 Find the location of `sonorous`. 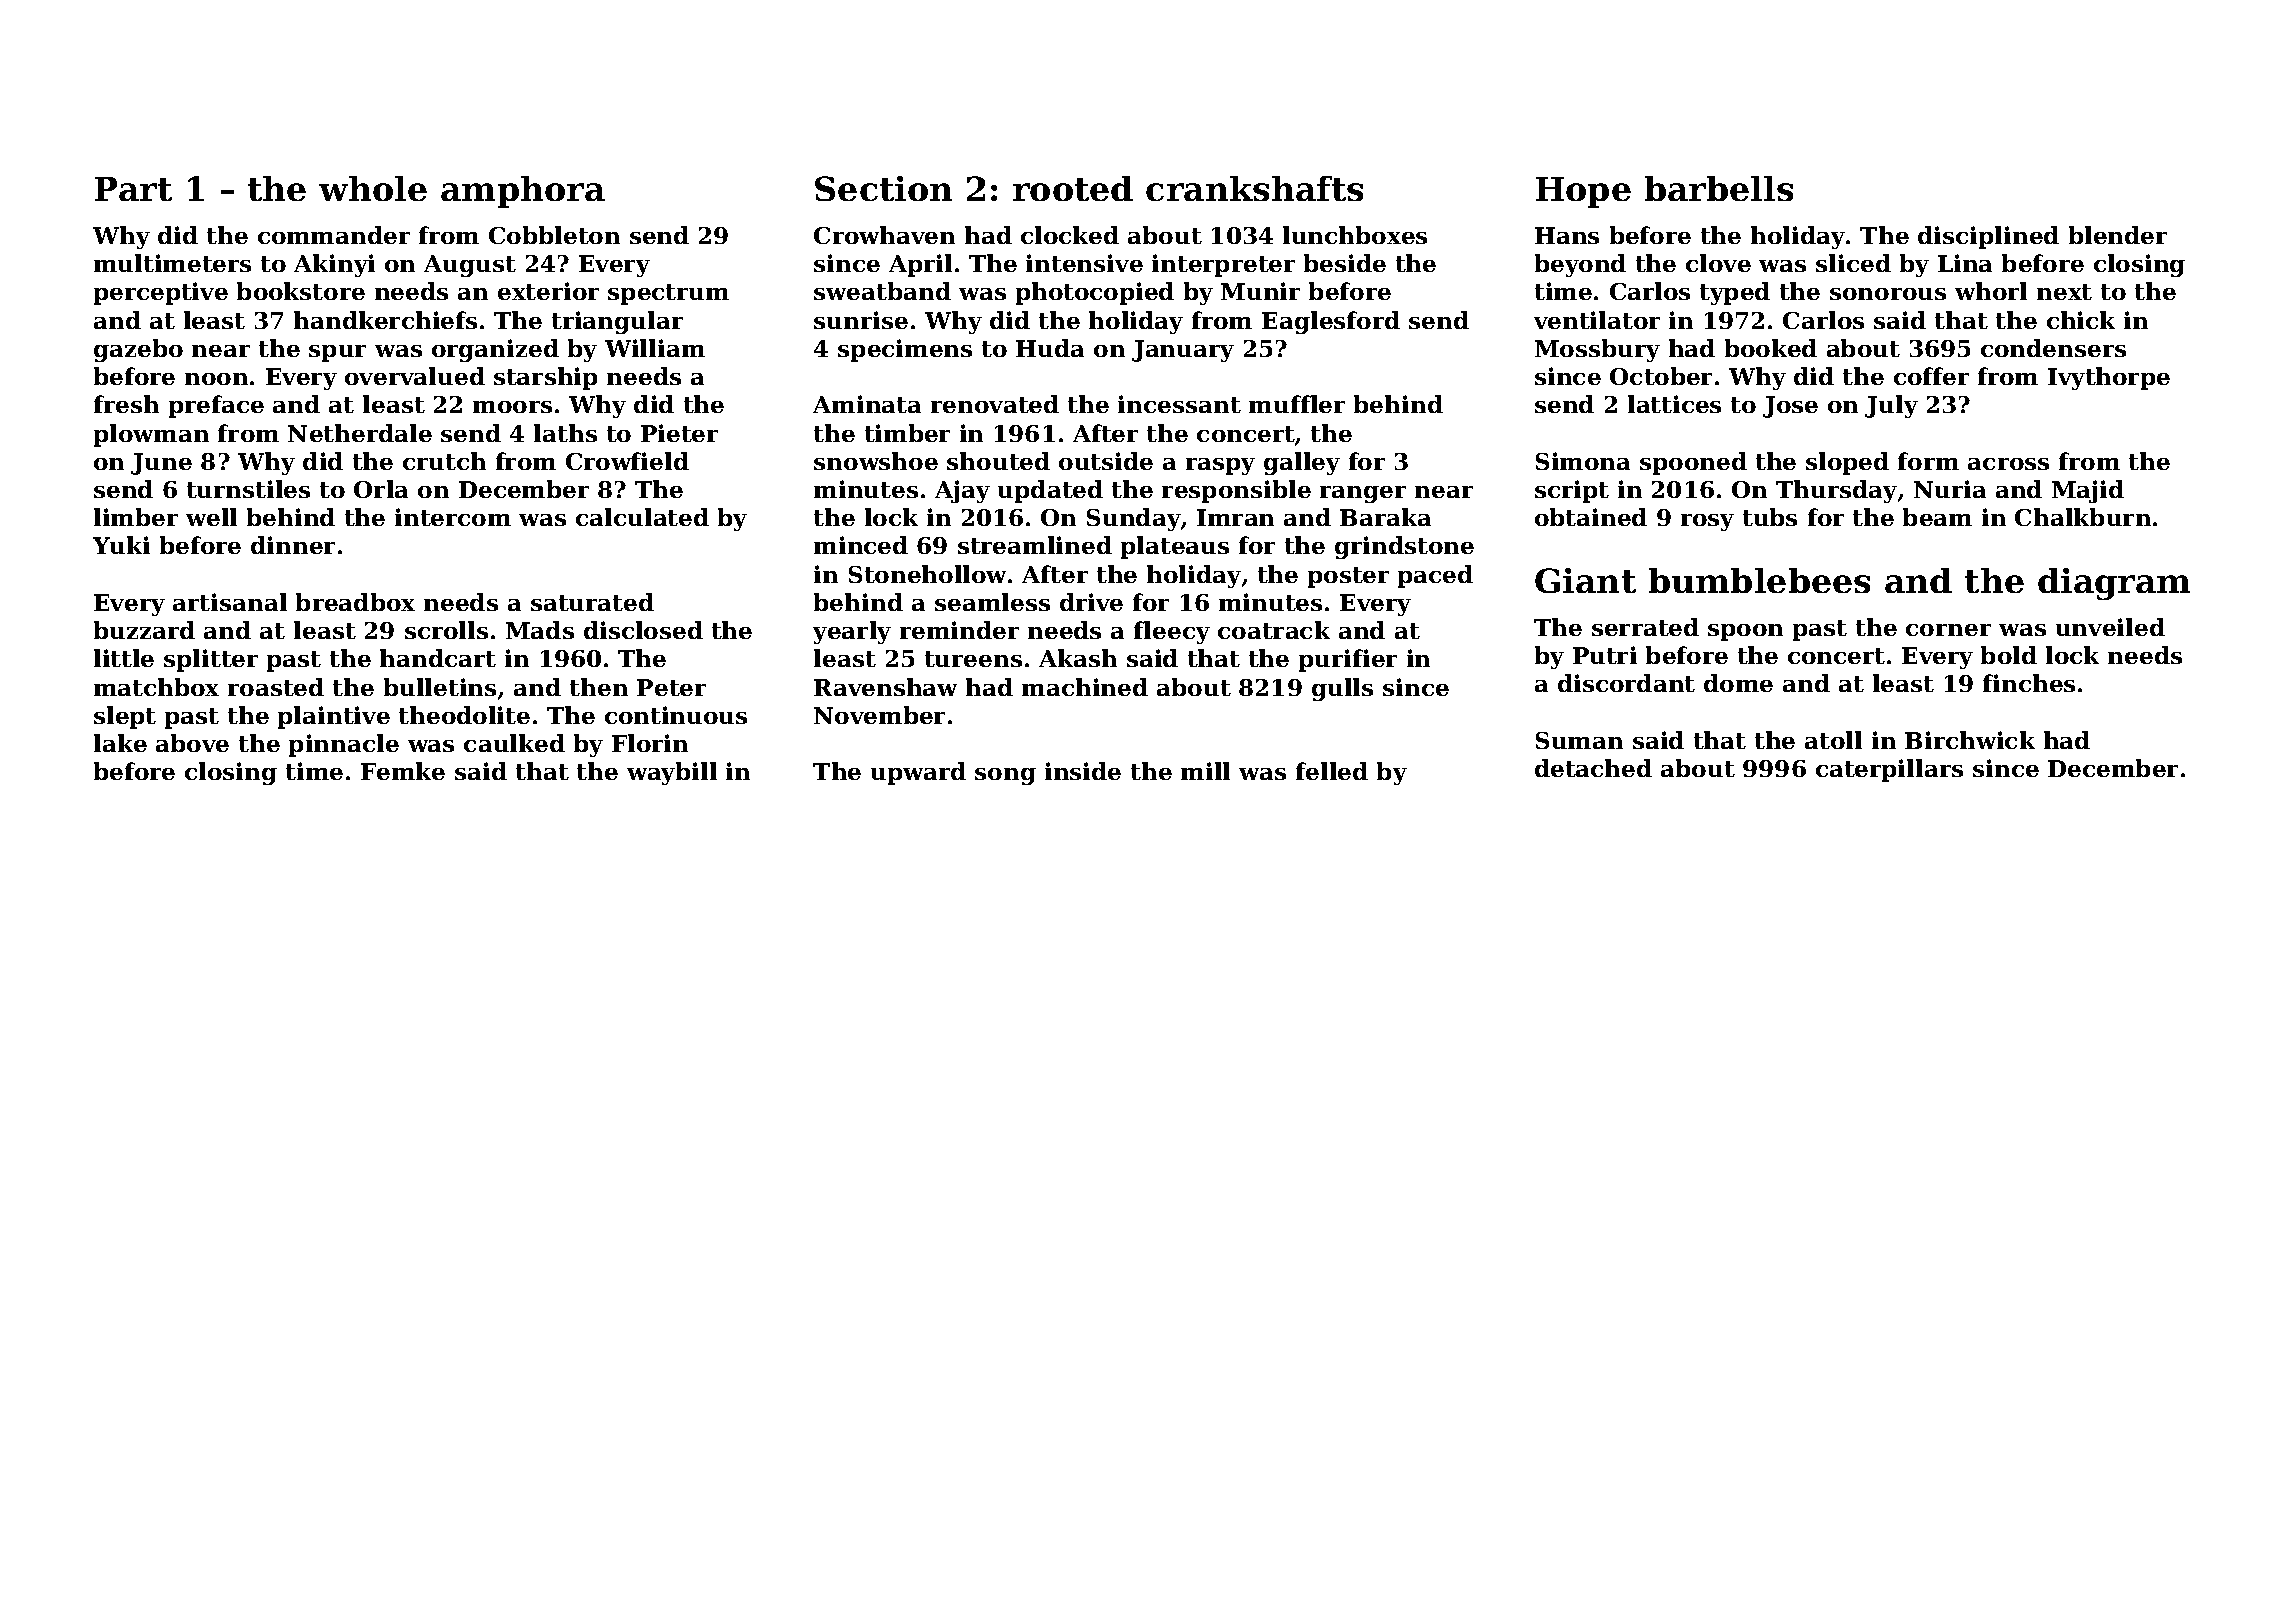

sonorous is located at coordinates (1888, 294).
